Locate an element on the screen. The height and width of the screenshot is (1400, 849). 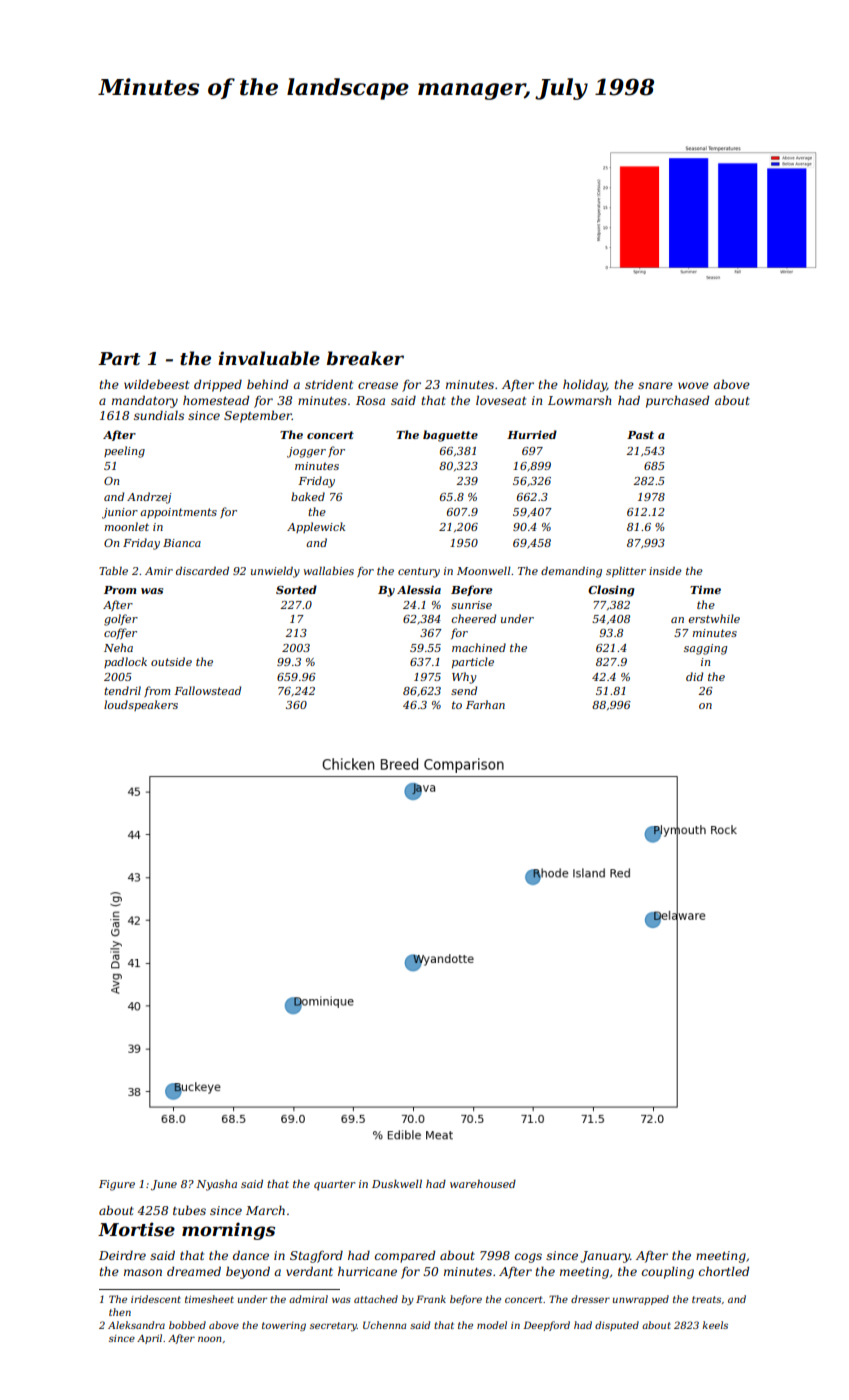
Nyasha is located at coordinates (216, 1185).
